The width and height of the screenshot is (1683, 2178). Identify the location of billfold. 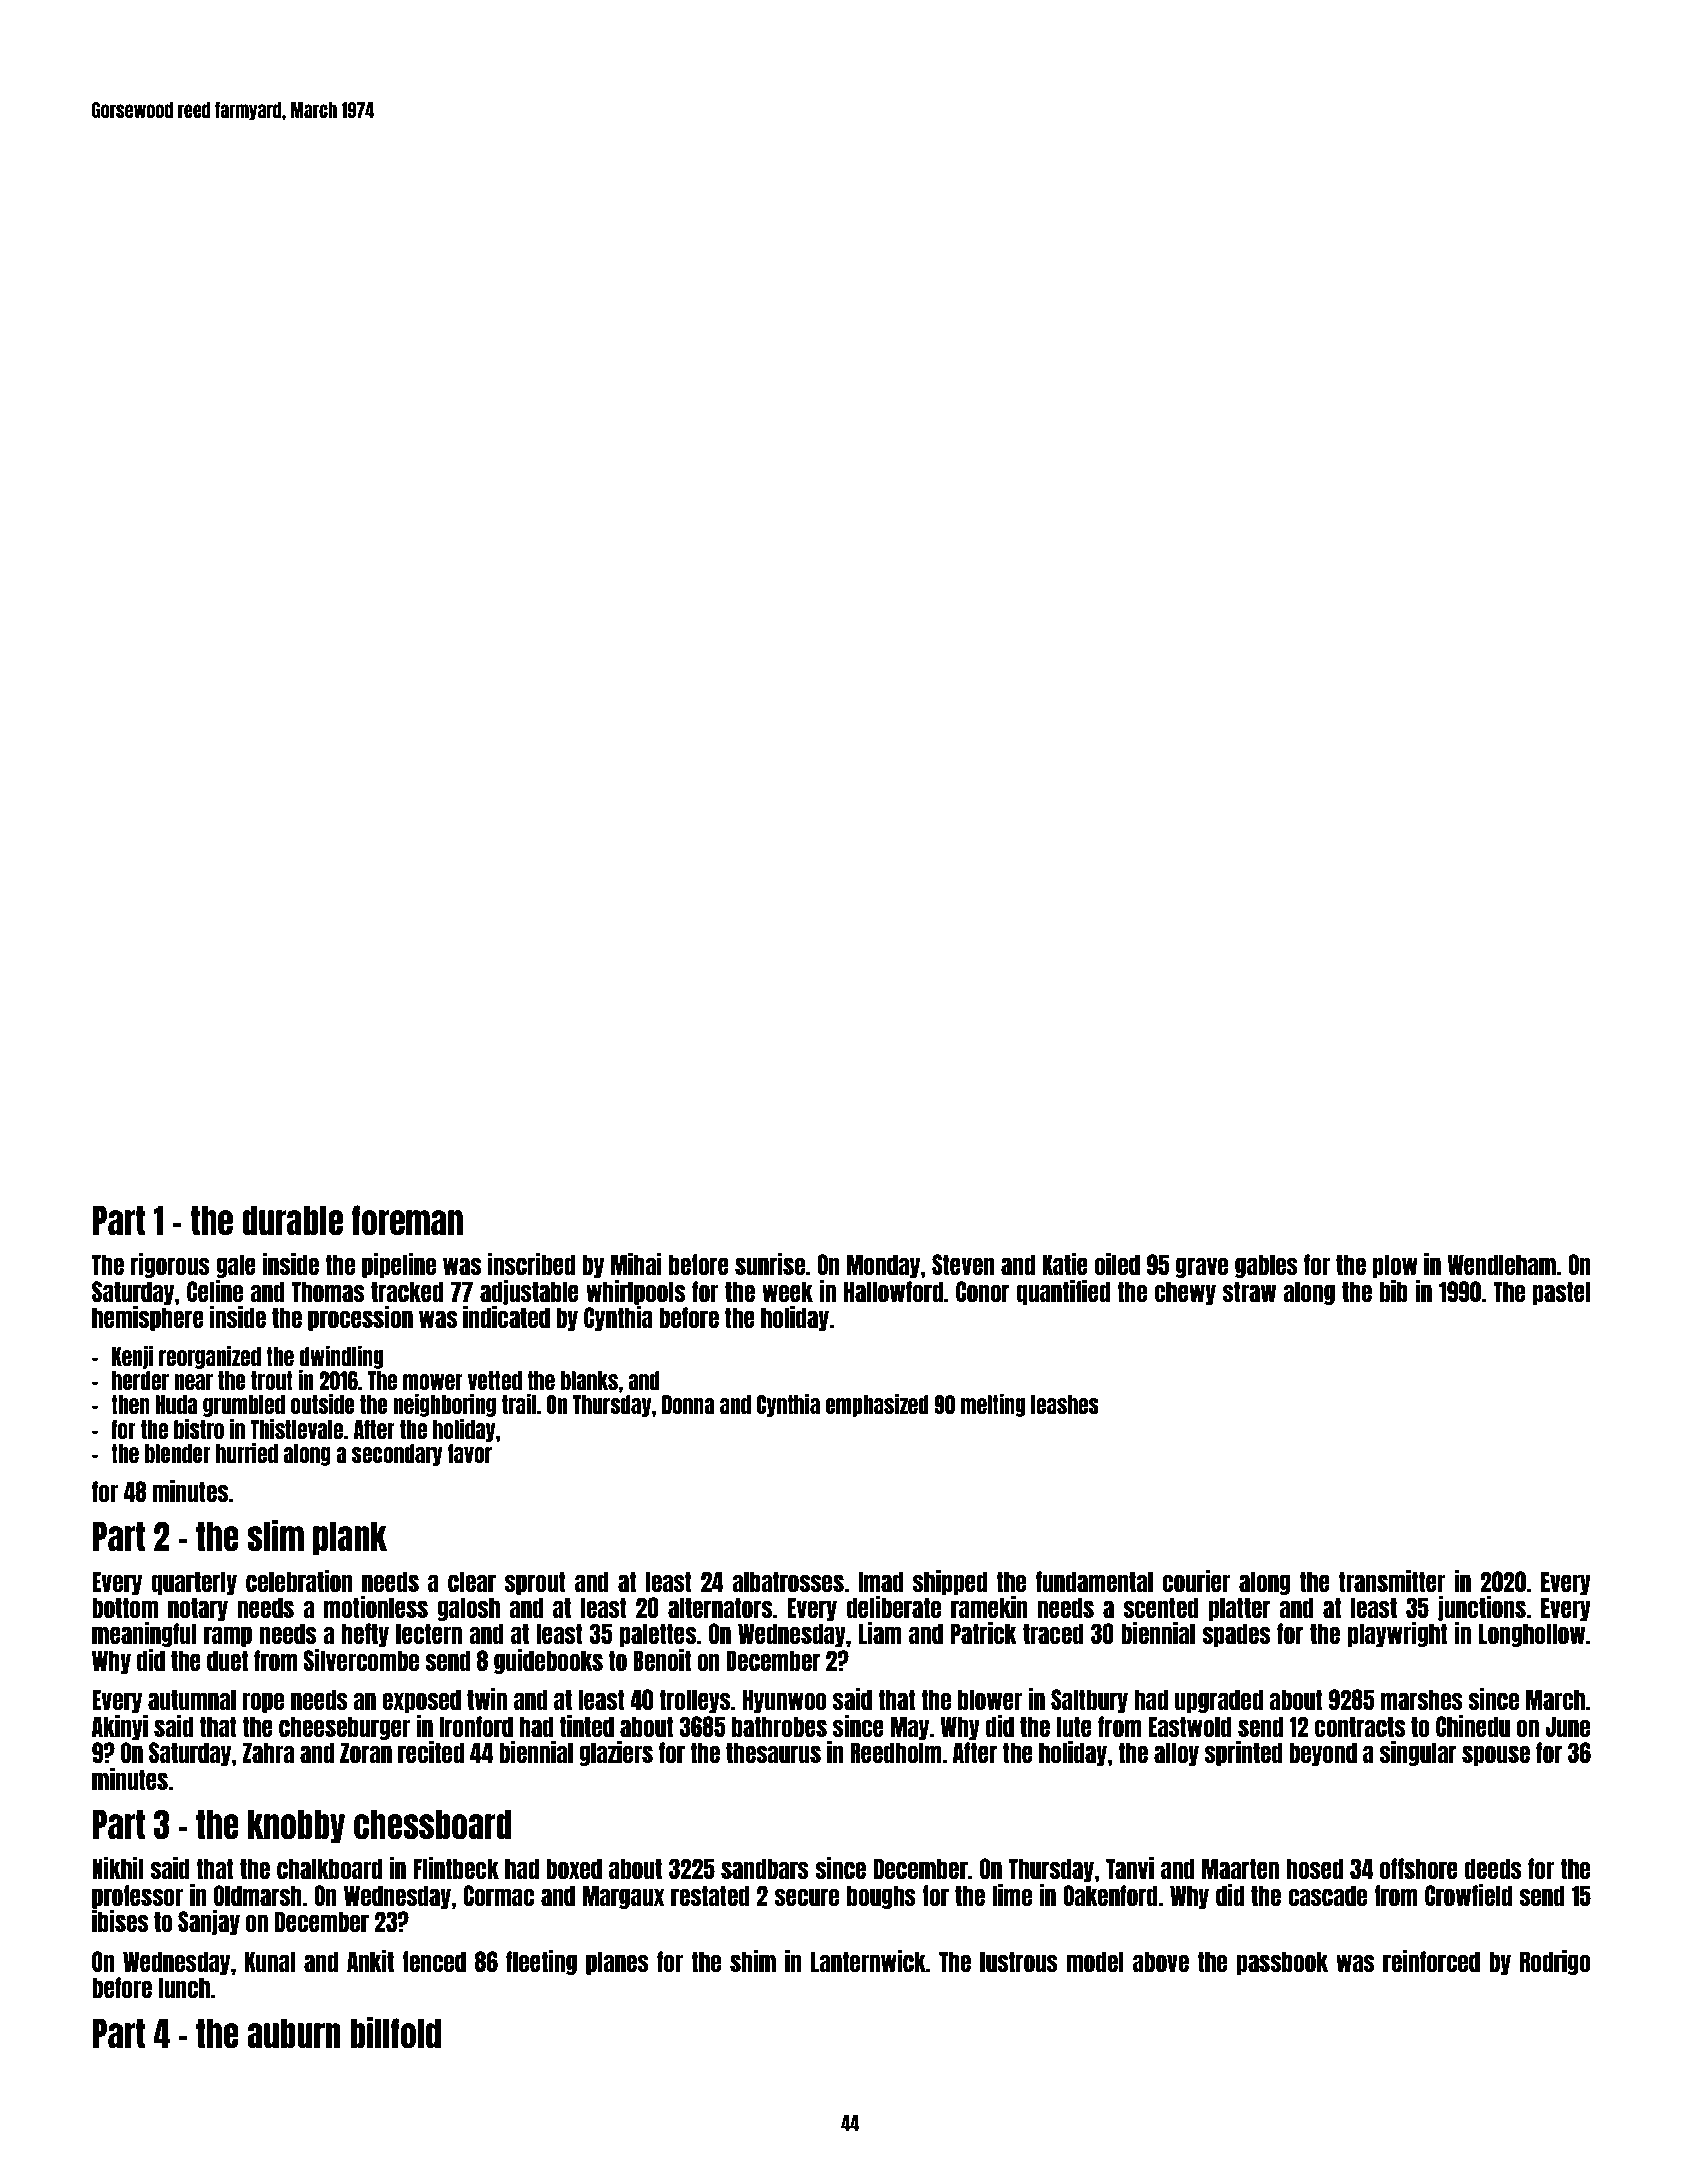
(395, 2032).
